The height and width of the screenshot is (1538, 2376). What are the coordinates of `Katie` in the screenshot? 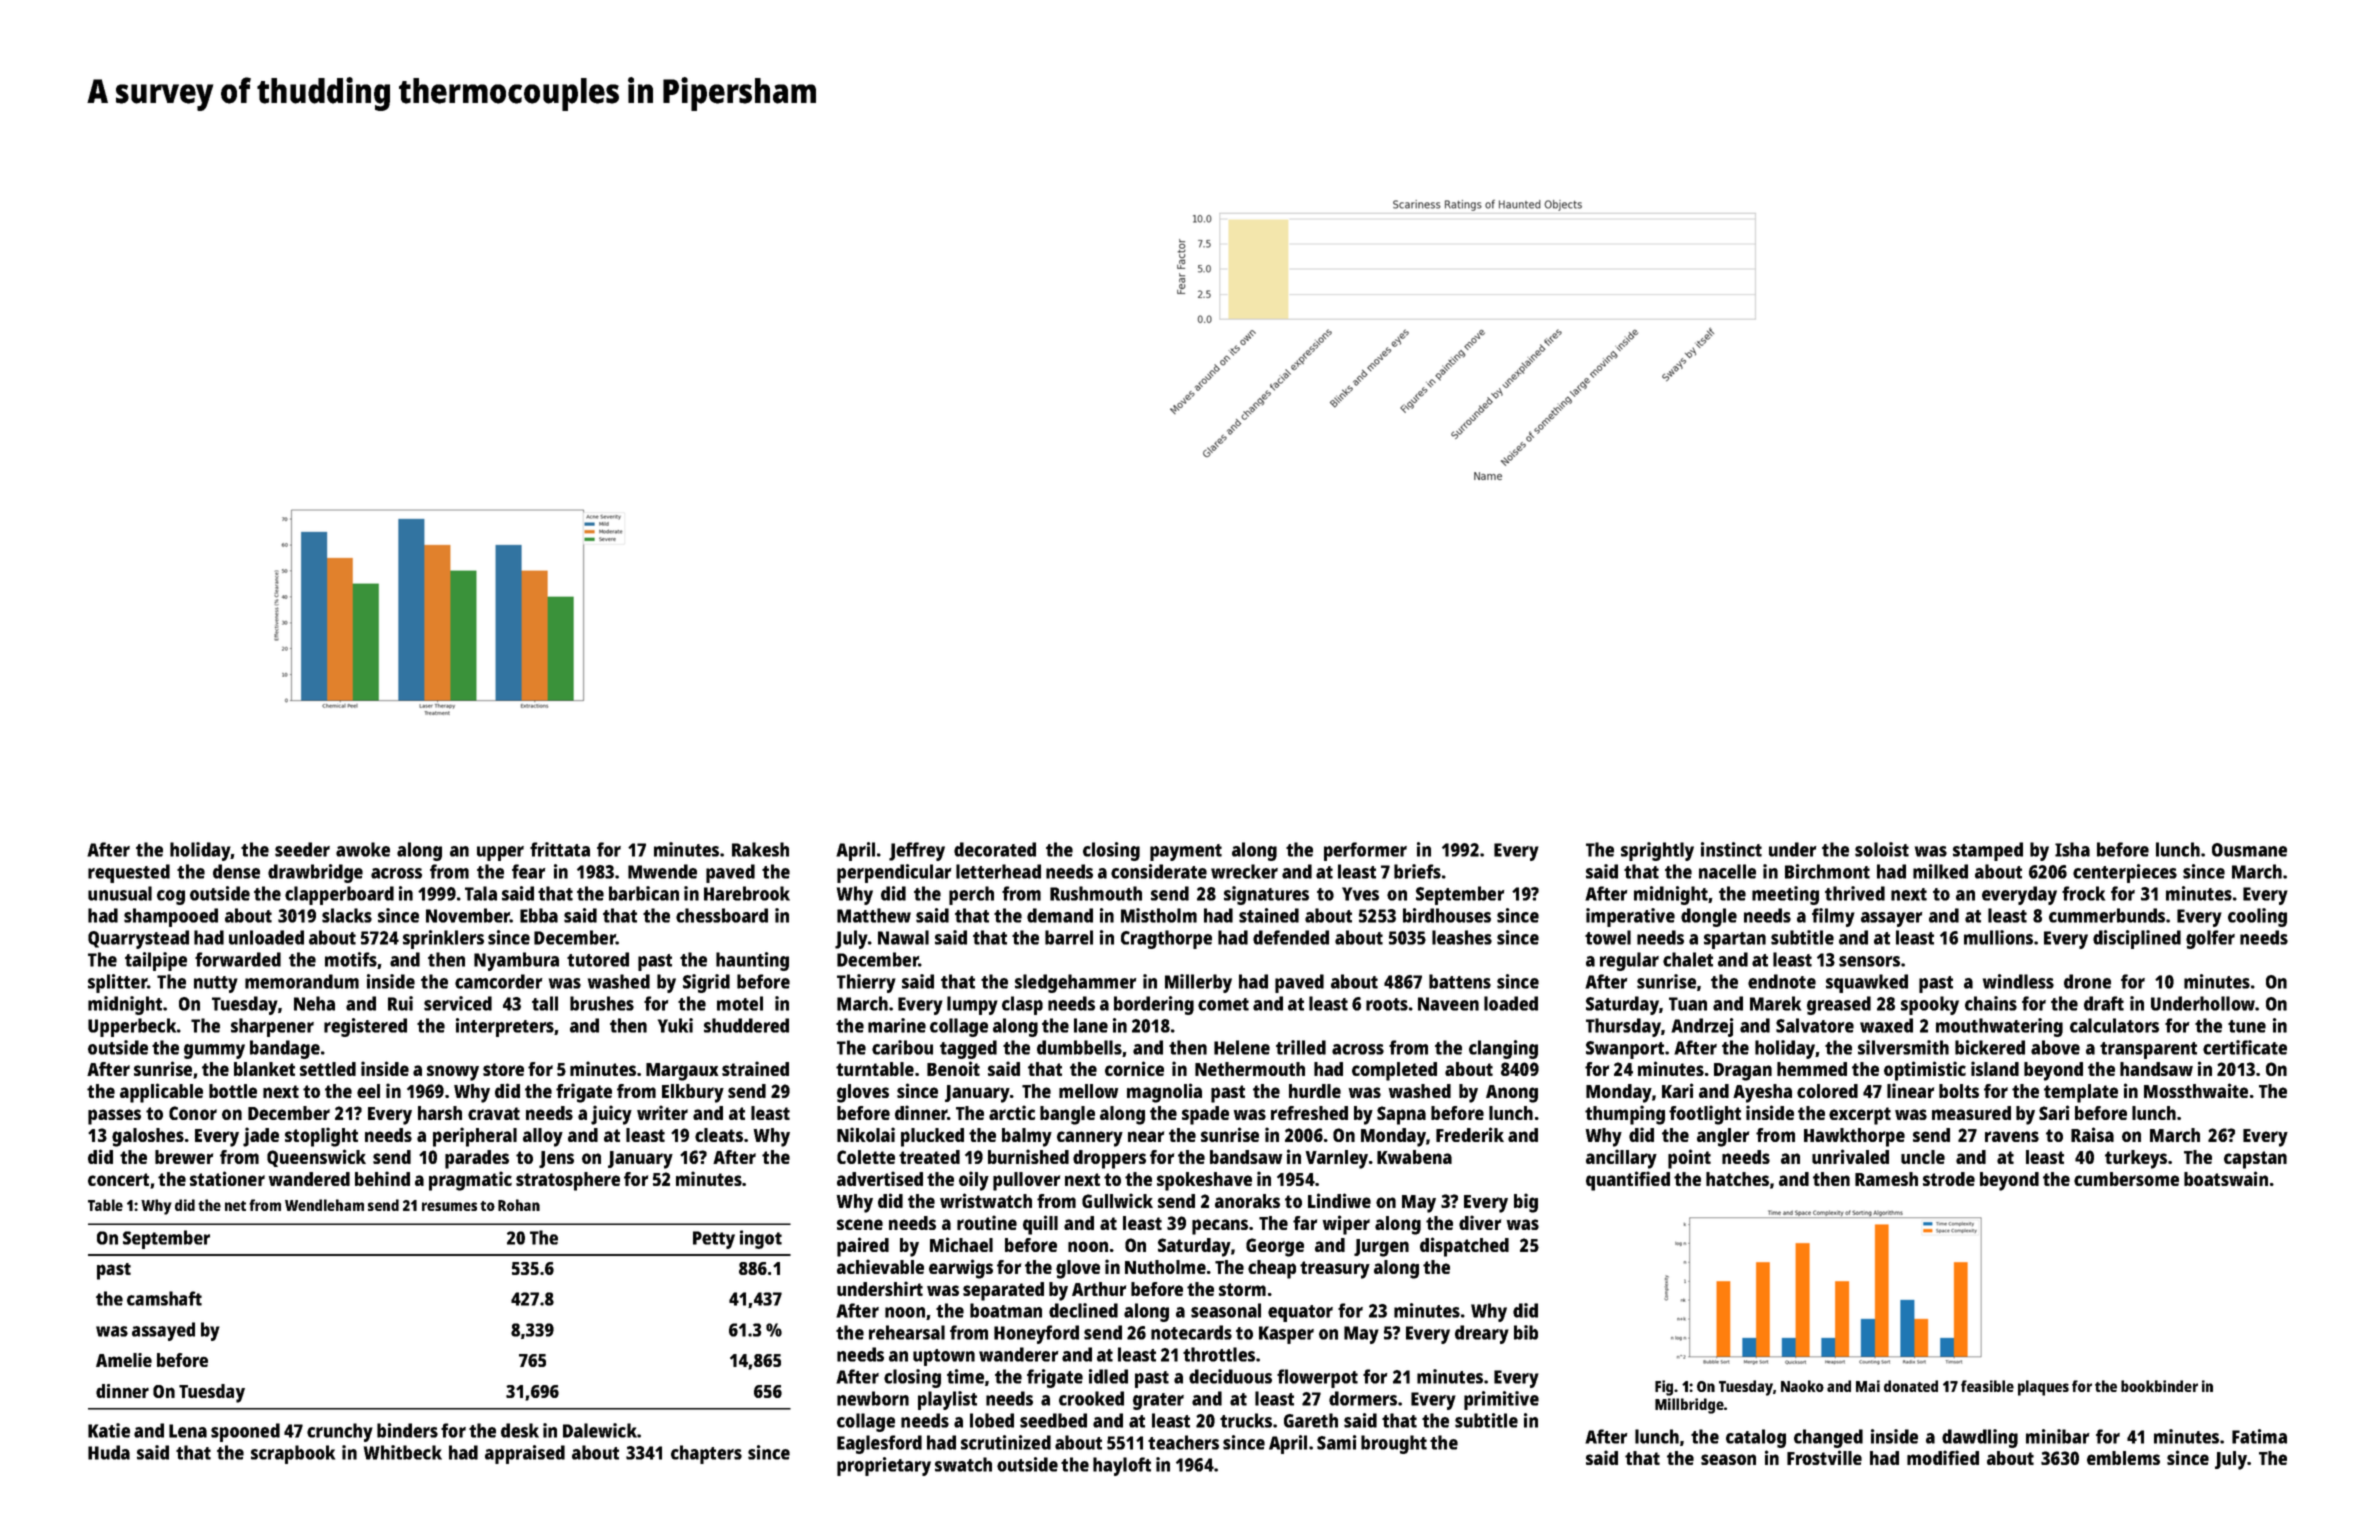 It's located at (109, 1430).
